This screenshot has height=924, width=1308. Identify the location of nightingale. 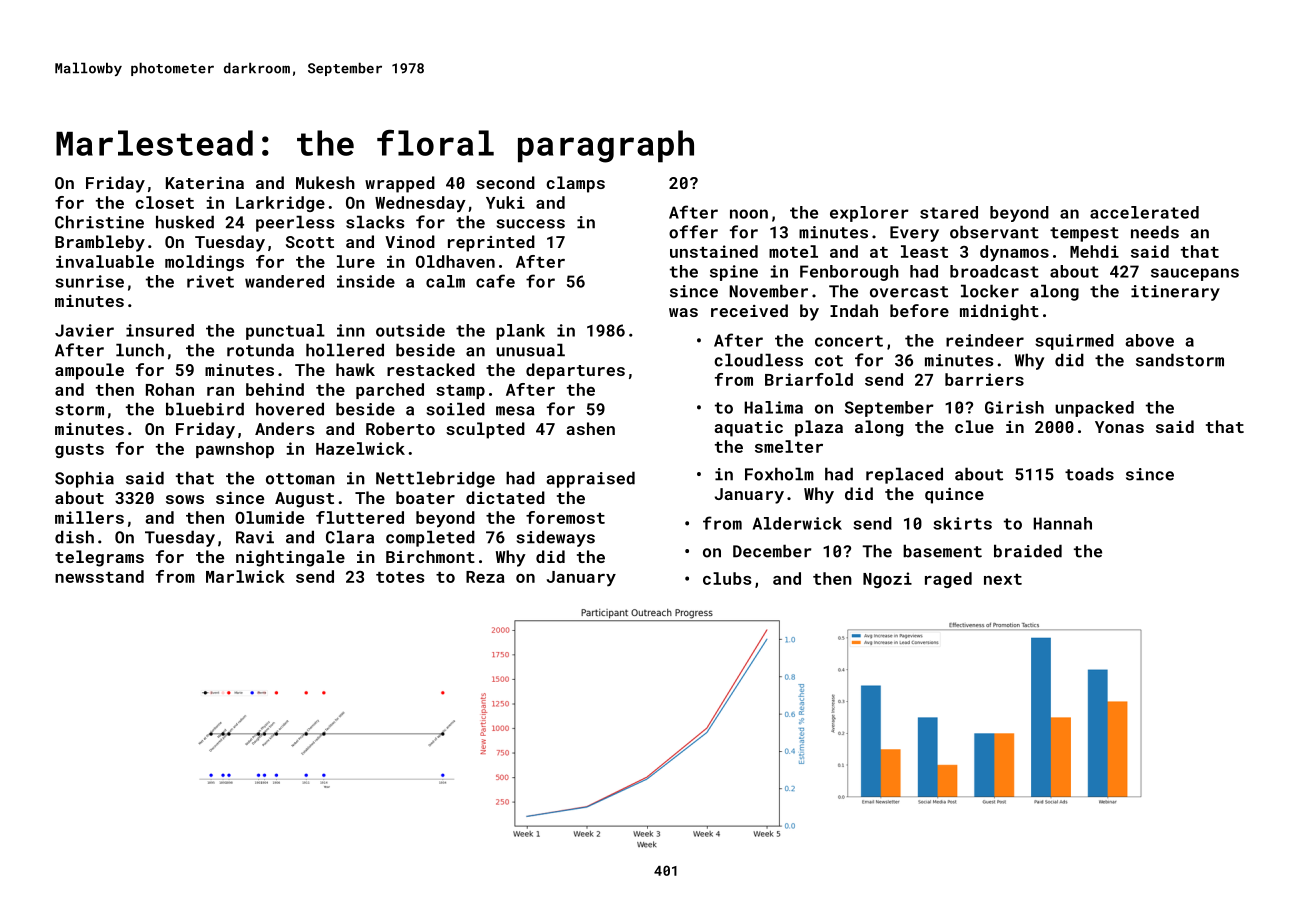
(290, 558).
